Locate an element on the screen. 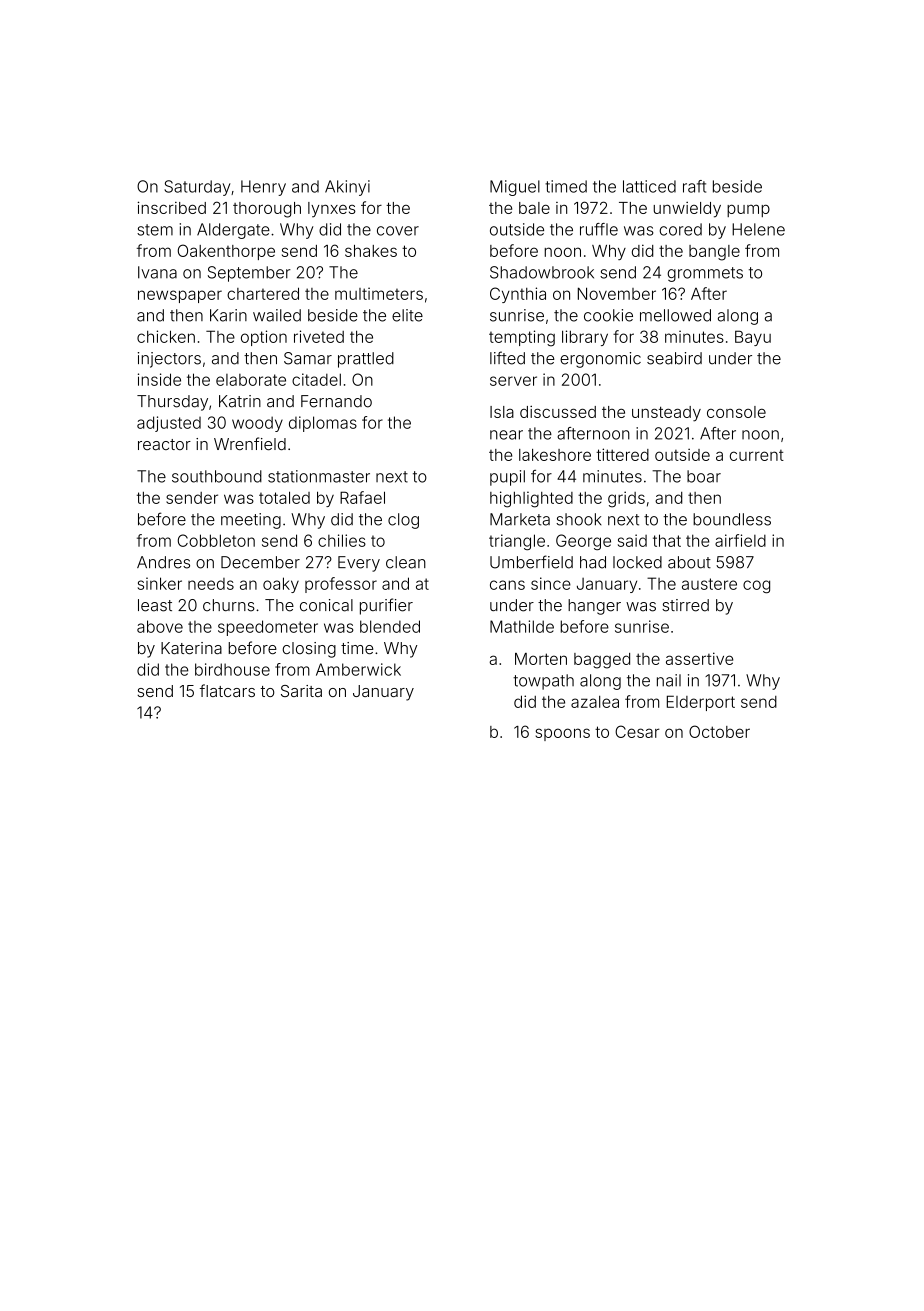 This screenshot has height=1311, width=924. inscribed is located at coordinates (172, 207).
